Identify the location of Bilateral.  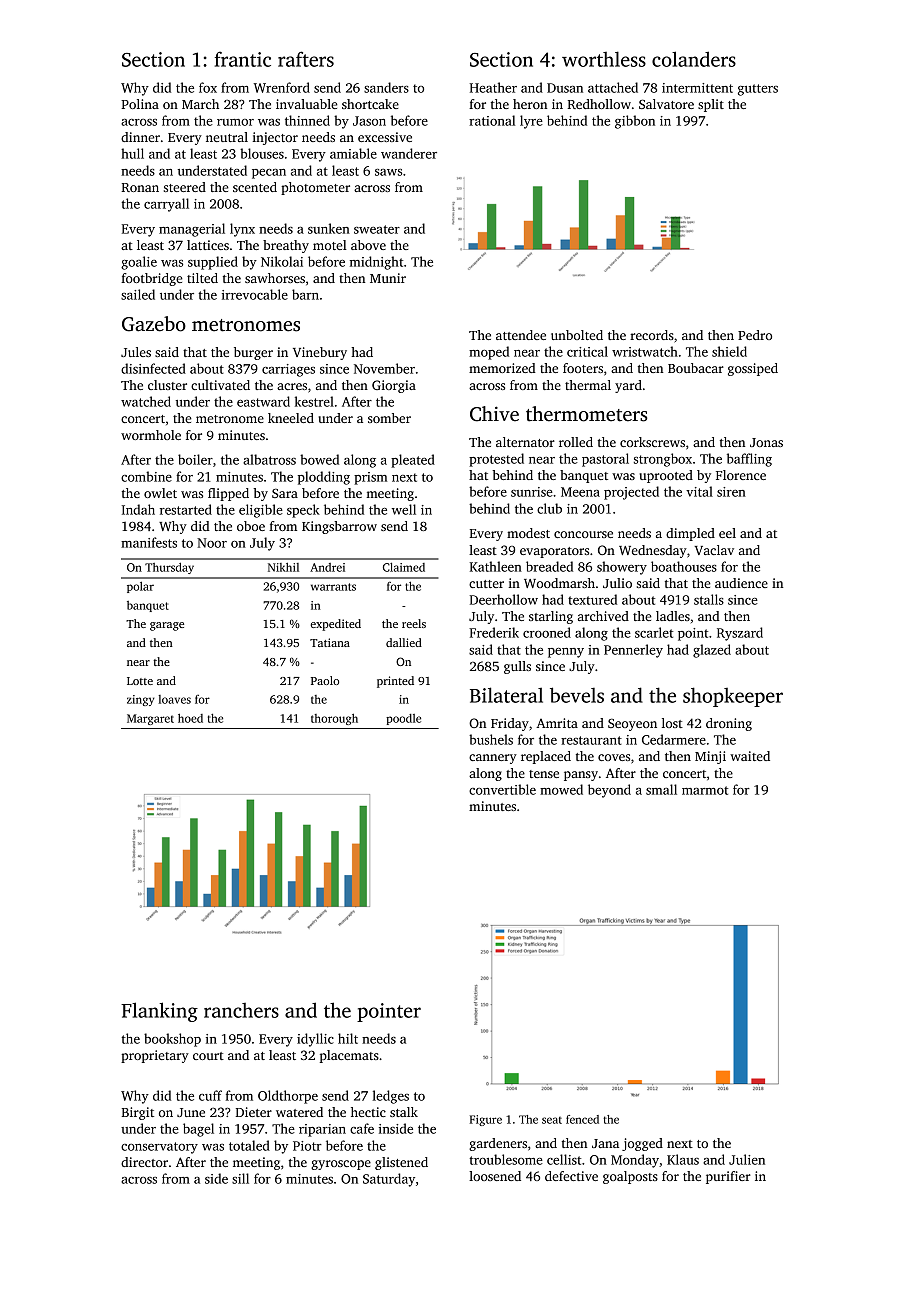
(506, 695).
